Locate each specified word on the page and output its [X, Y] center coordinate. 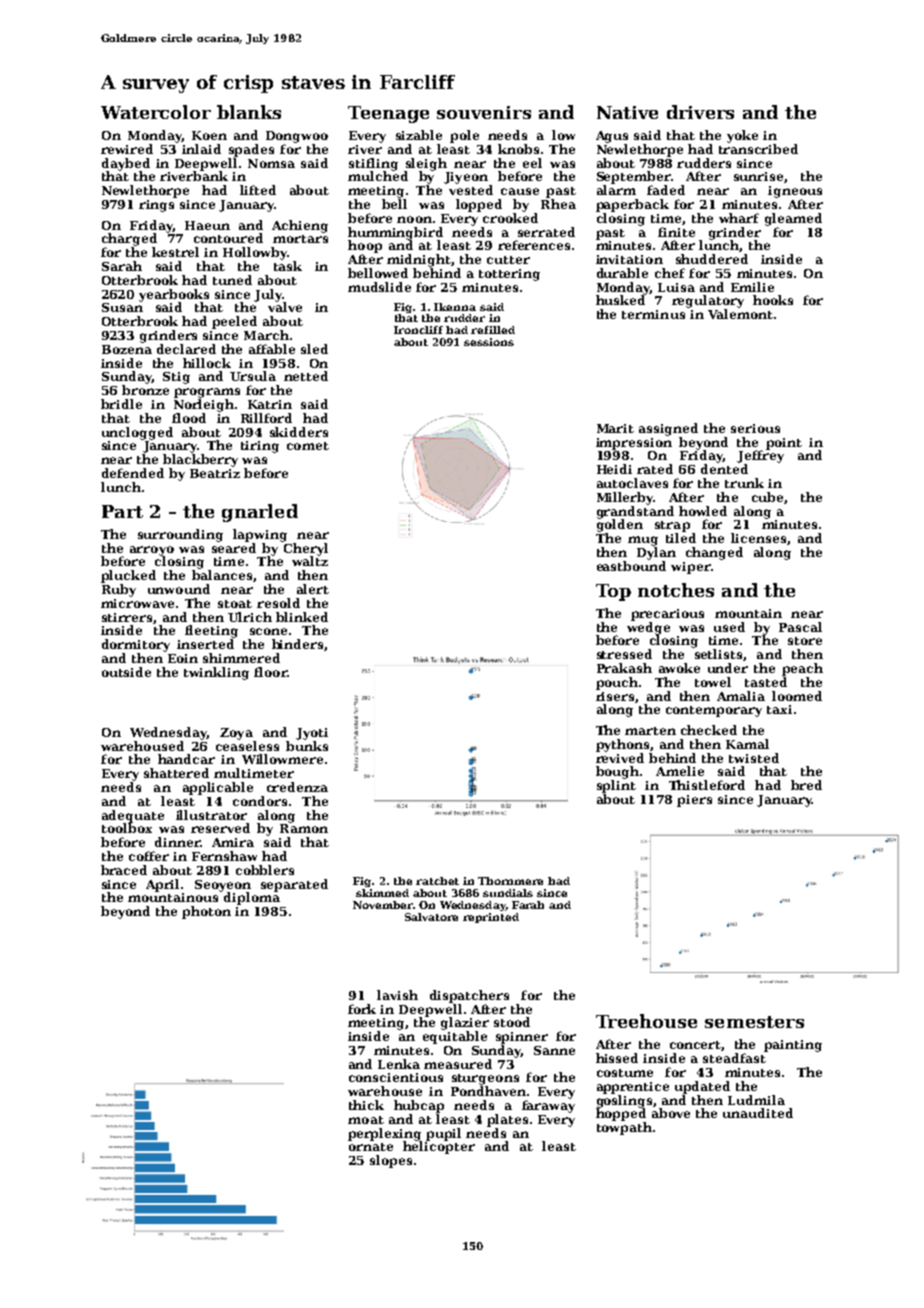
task [288, 266]
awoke [679, 668]
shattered [176, 773]
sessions [489, 342]
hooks [773, 300]
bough [617, 772]
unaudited [758, 1113]
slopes [391, 1161]
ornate [371, 1147]
